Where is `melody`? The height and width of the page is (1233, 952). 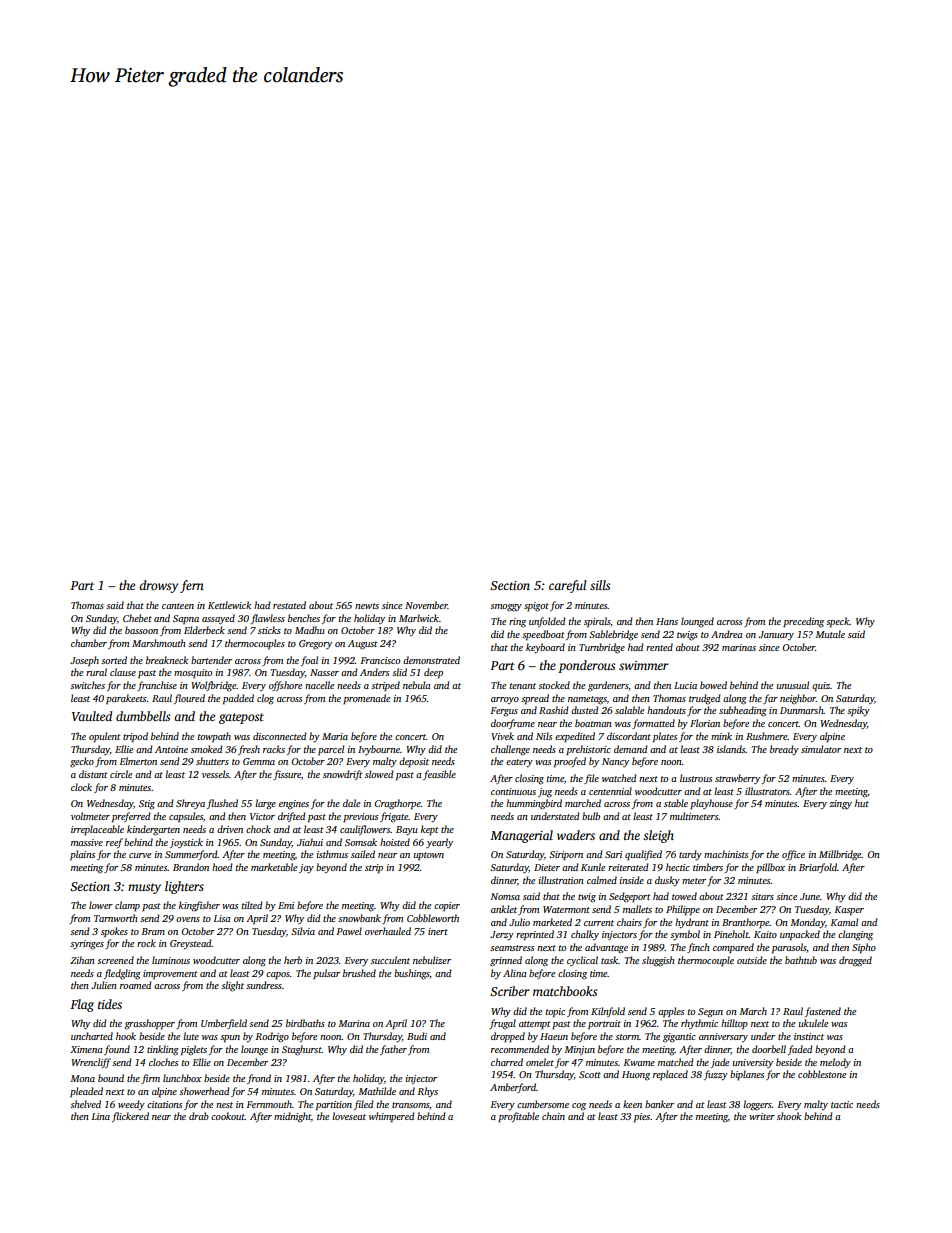 melody is located at coordinates (835, 1063).
